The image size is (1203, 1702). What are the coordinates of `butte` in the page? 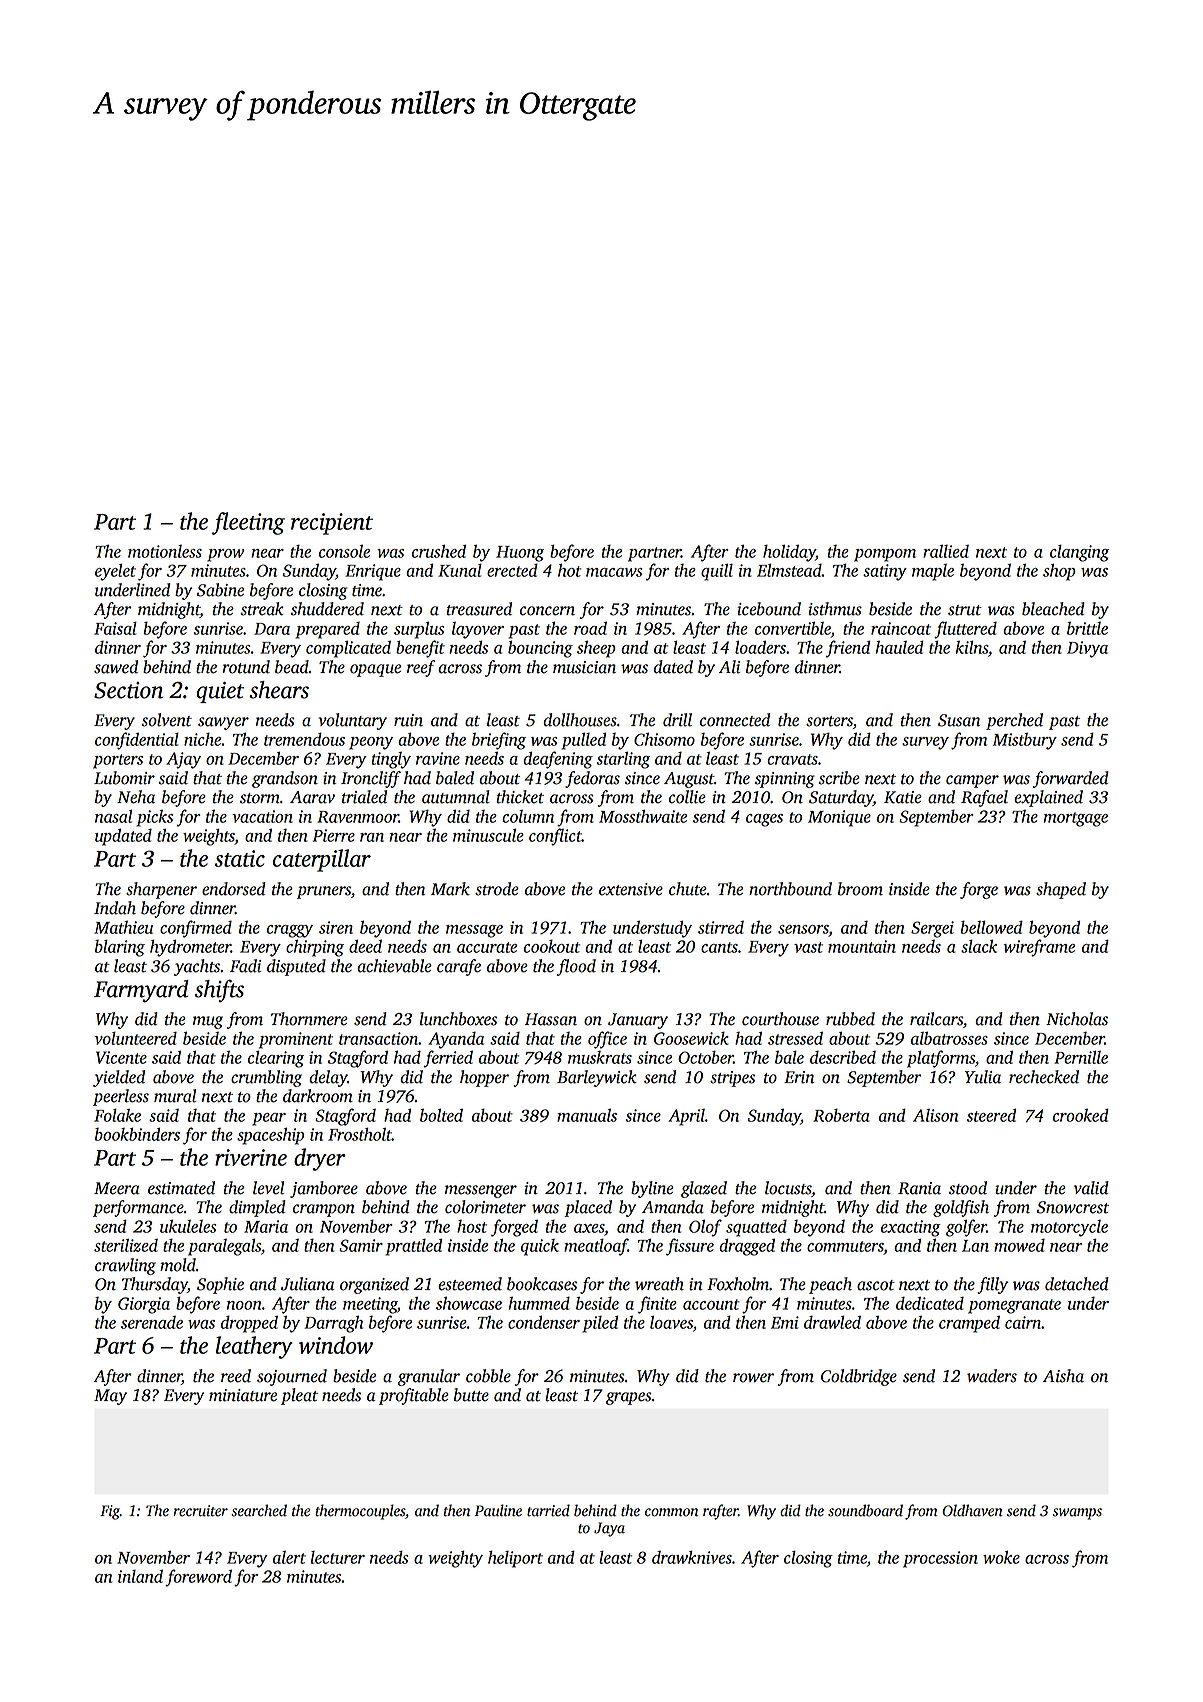 It's located at (471, 1395).
